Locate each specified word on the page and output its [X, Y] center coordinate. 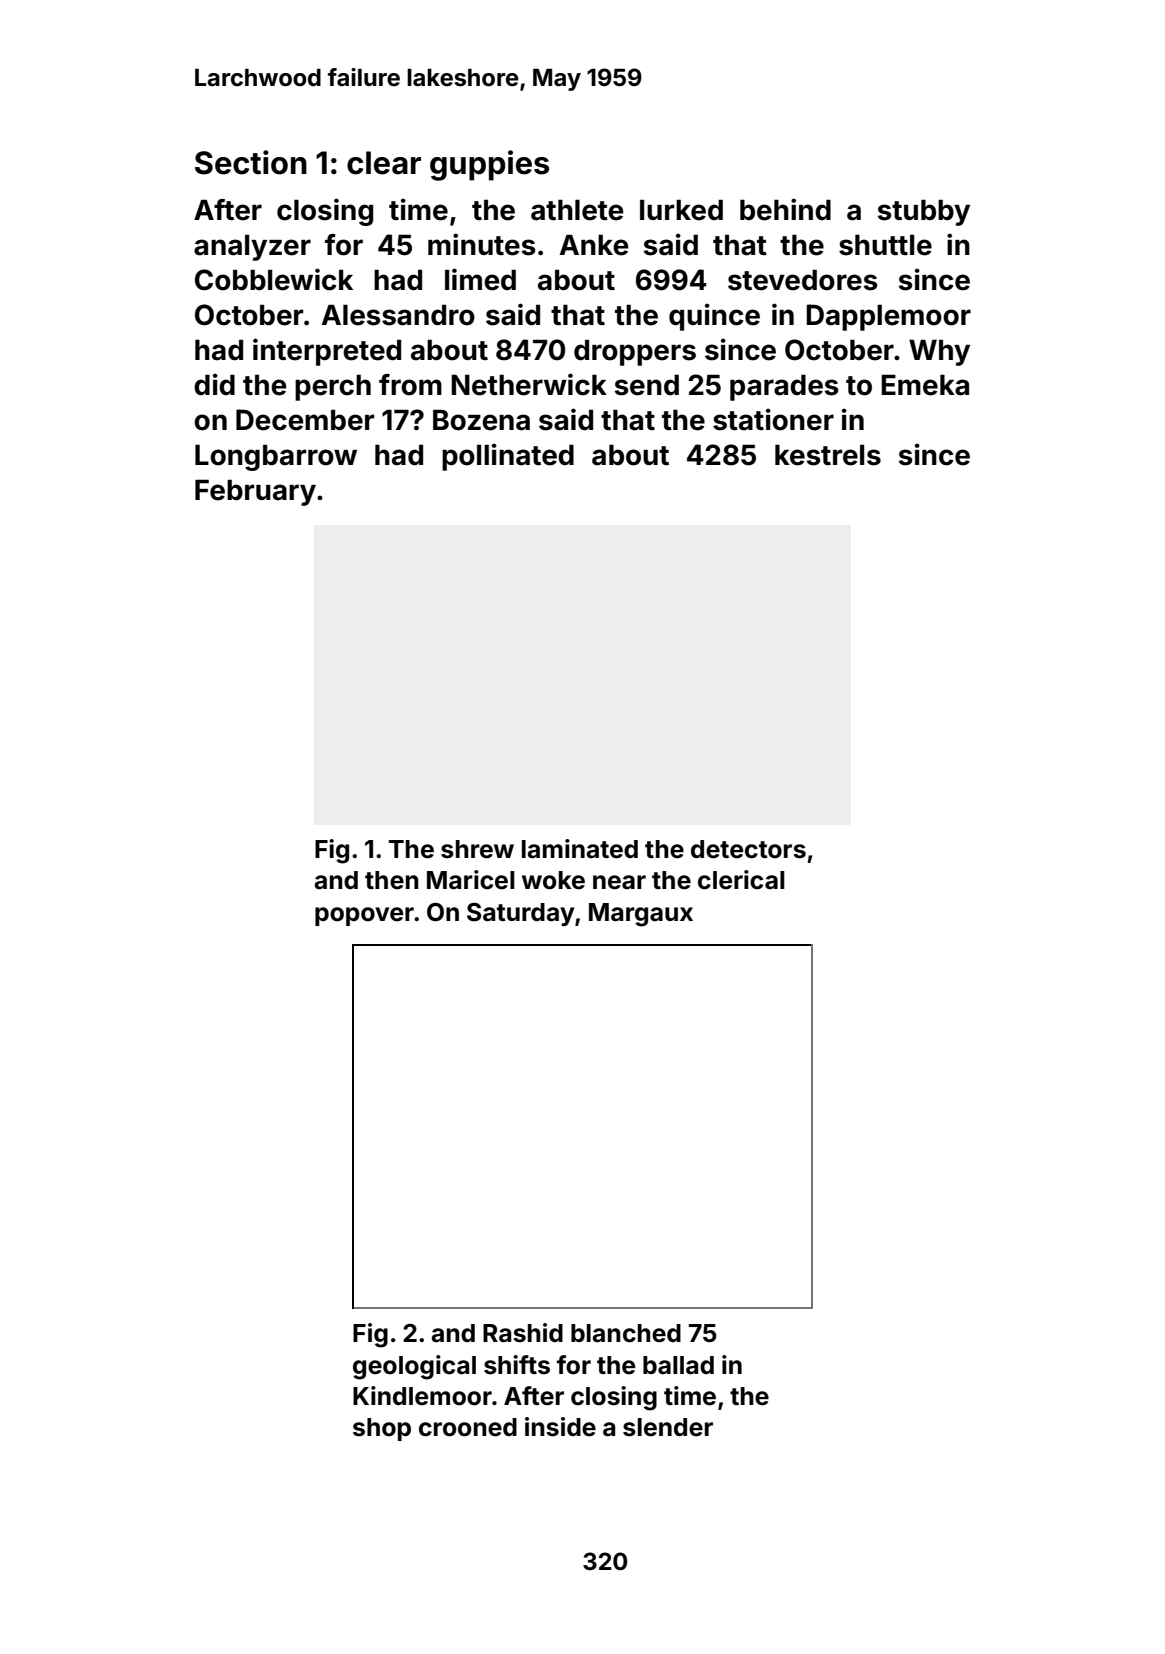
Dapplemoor [888, 317]
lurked [681, 210]
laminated [580, 849]
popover [364, 916]
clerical [741, 880]
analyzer [252, 247]
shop [382, 1429]
